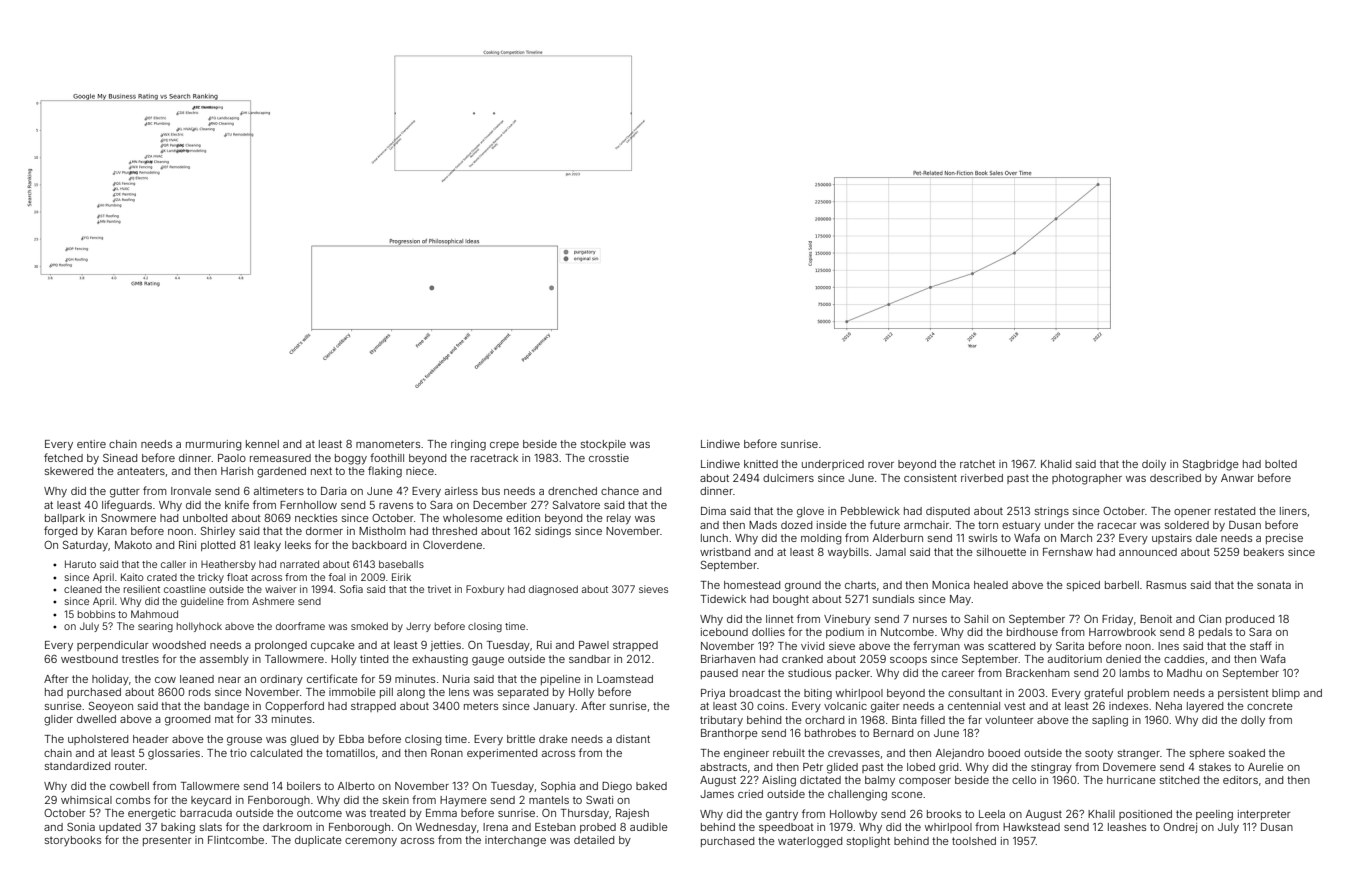 This document has height=887, width=1372. Describe the element at coordinates (167, 841) in the document. I see `presenter` at that location.
